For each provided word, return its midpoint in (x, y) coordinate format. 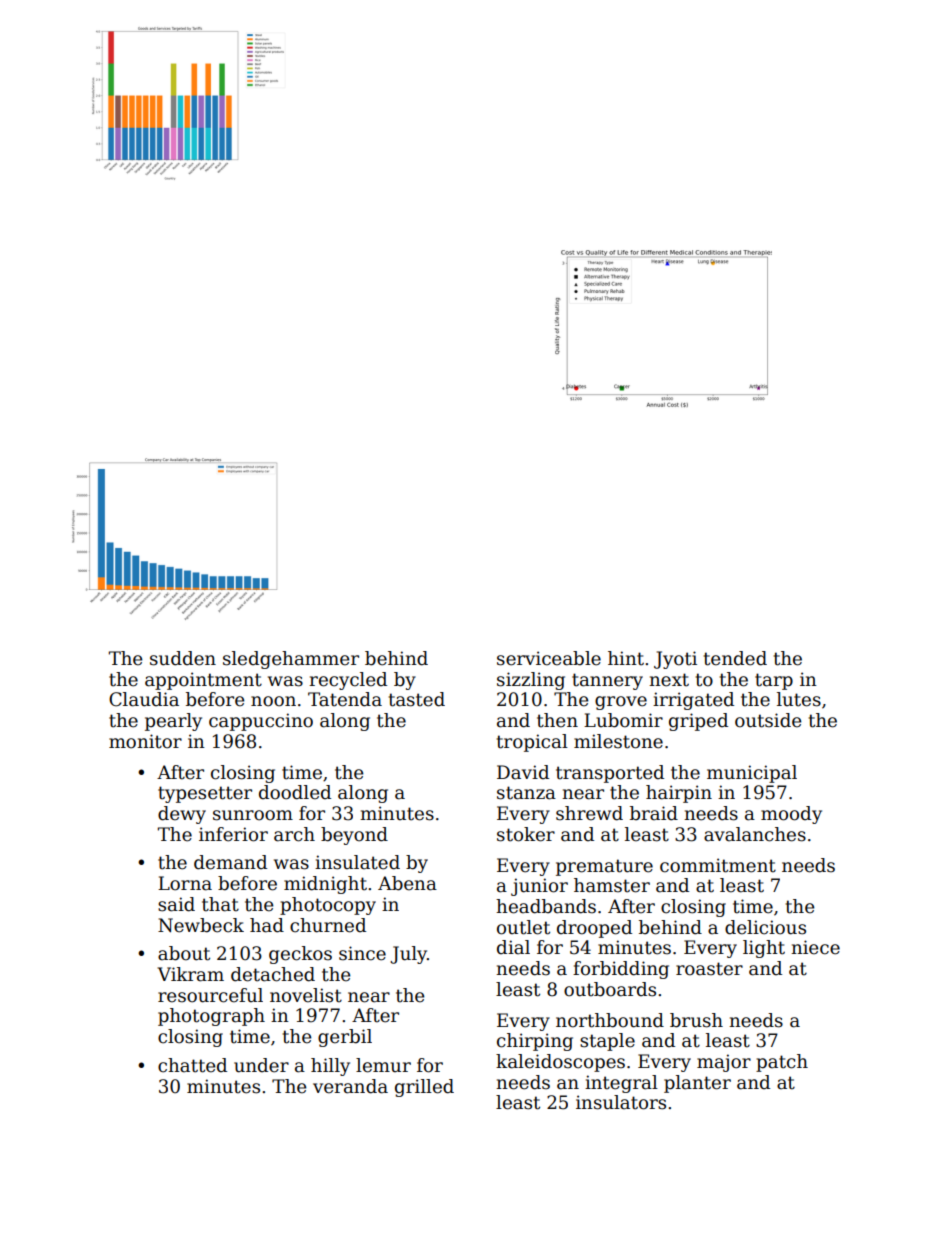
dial (513, 947)
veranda (350, 1086)
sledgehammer (291, 660)
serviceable (549, 658)
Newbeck (201, 925)
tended (735, 658)
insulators (621, 1102)
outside (768, 720)
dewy (182, 815)
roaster (709, 969)
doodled (295, 792)
